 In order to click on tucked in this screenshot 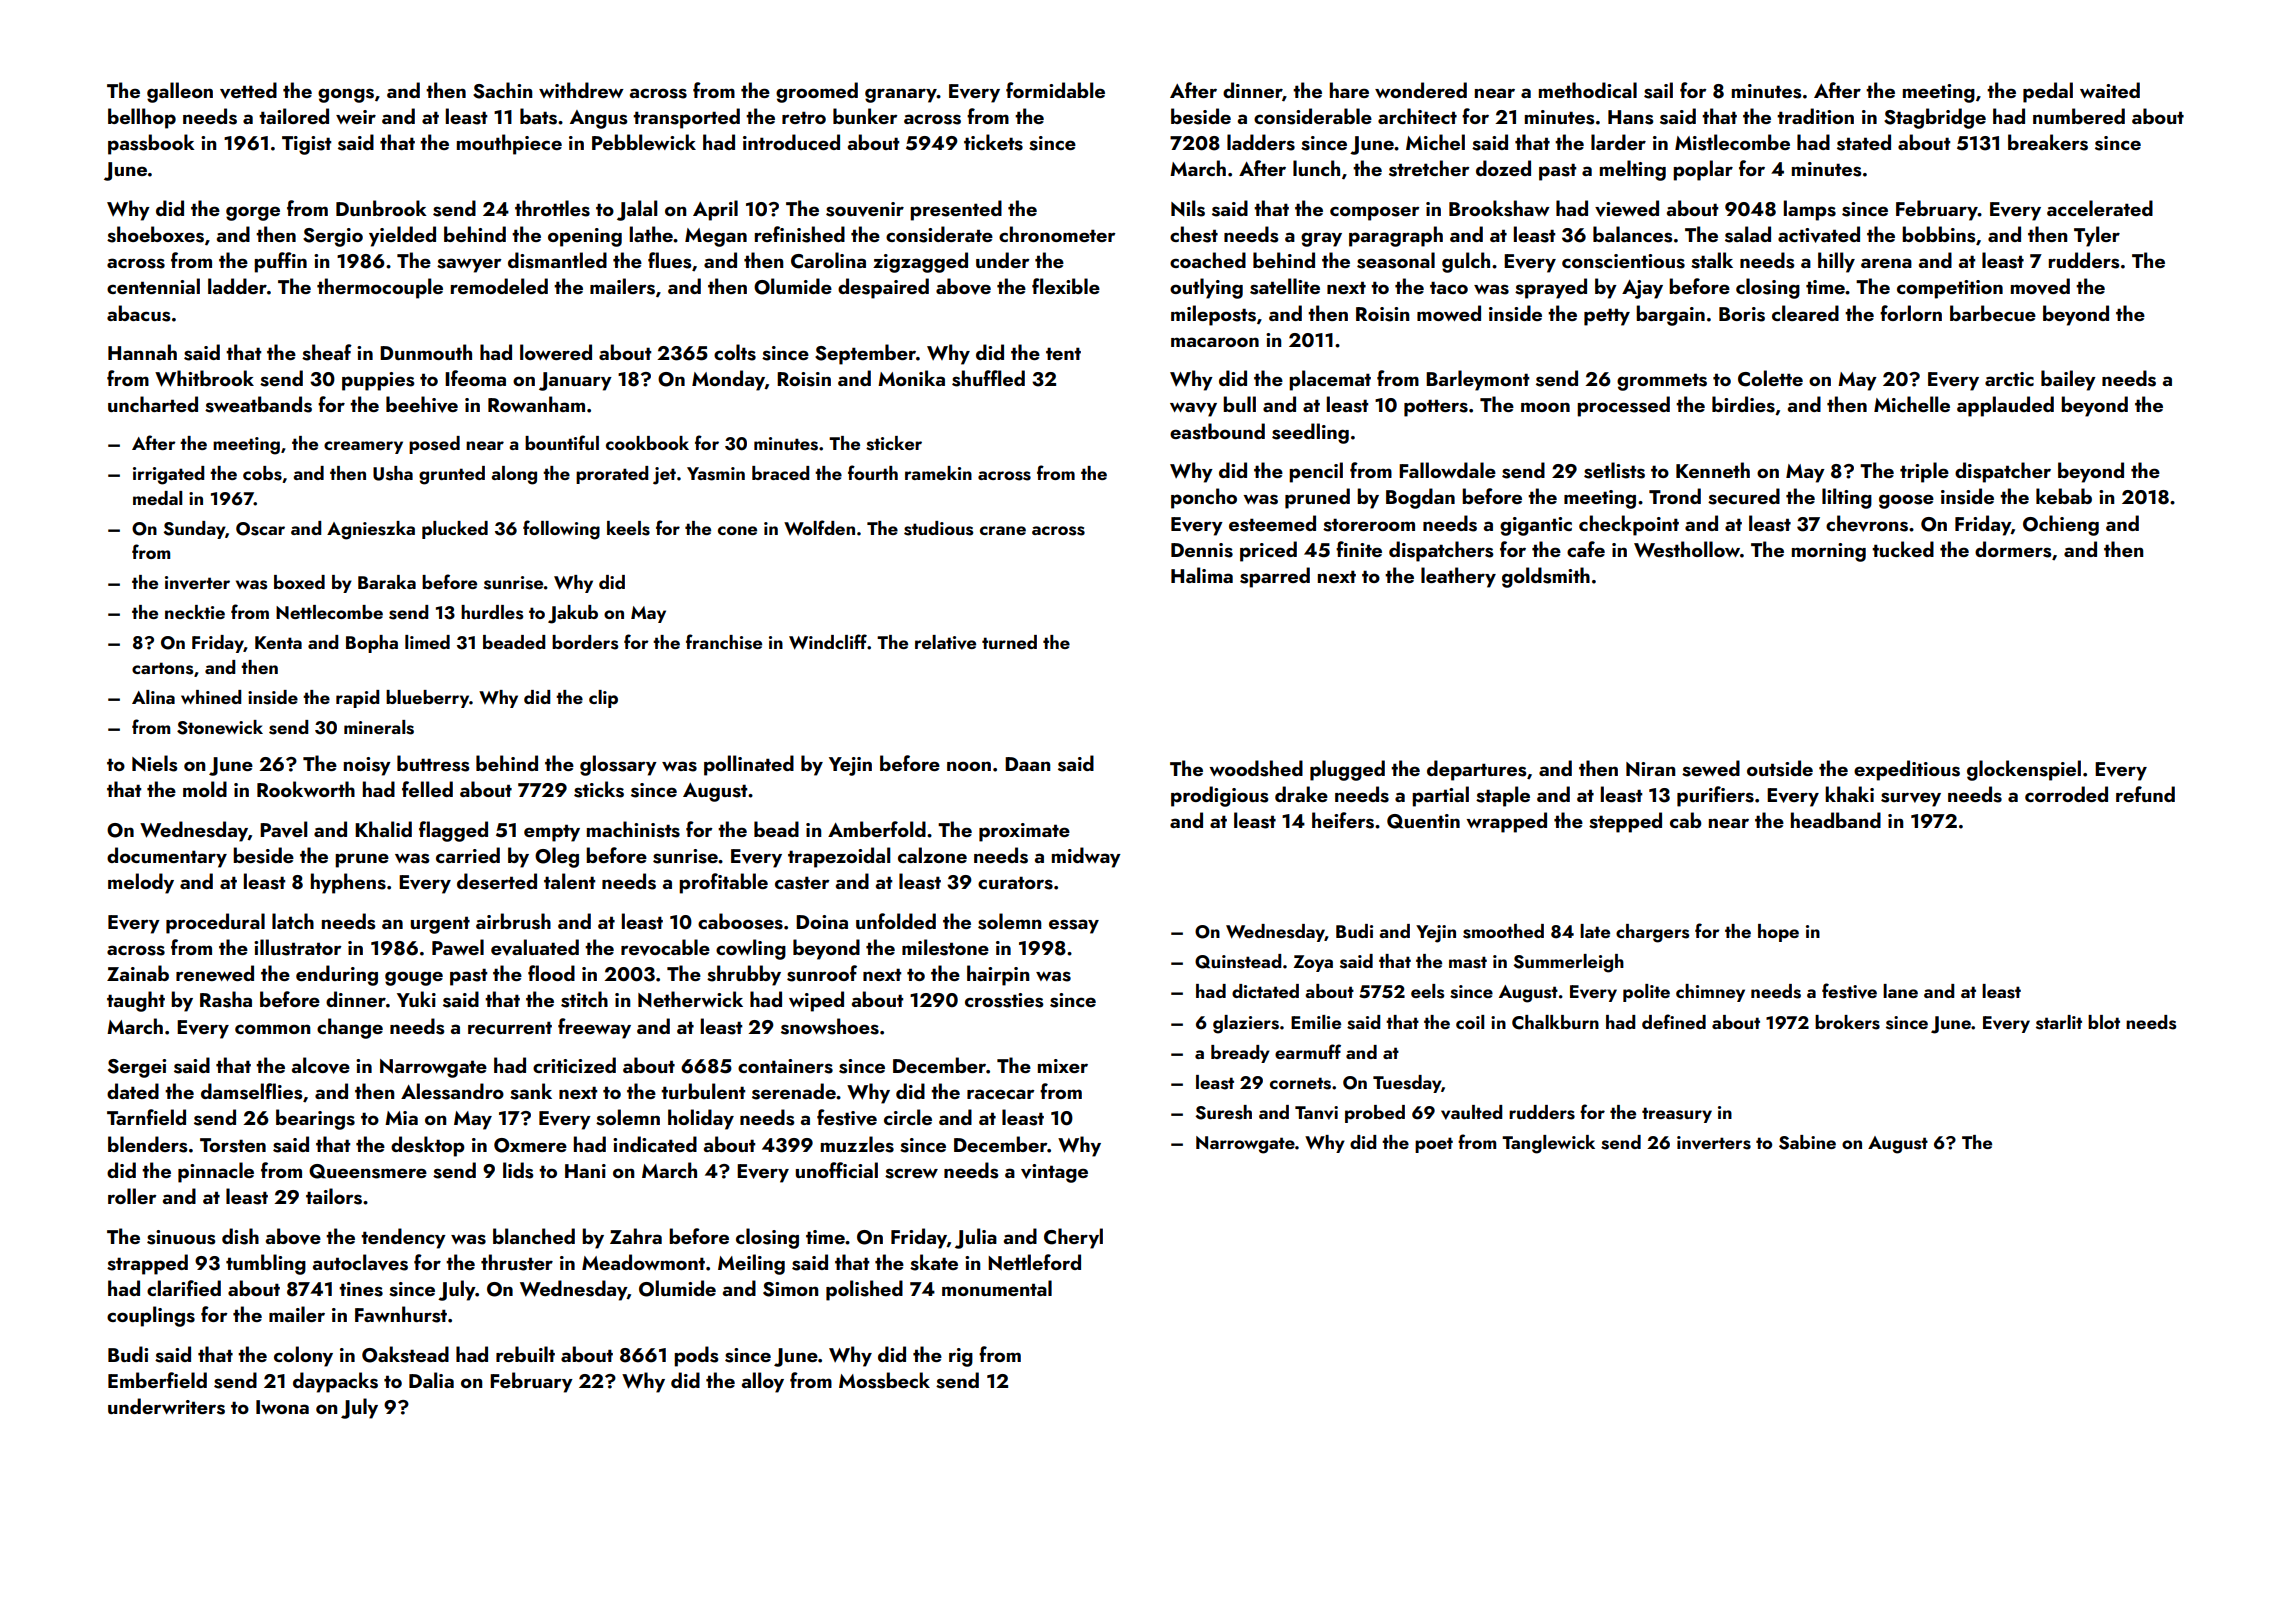, I will do `click(1903, 549)`.
